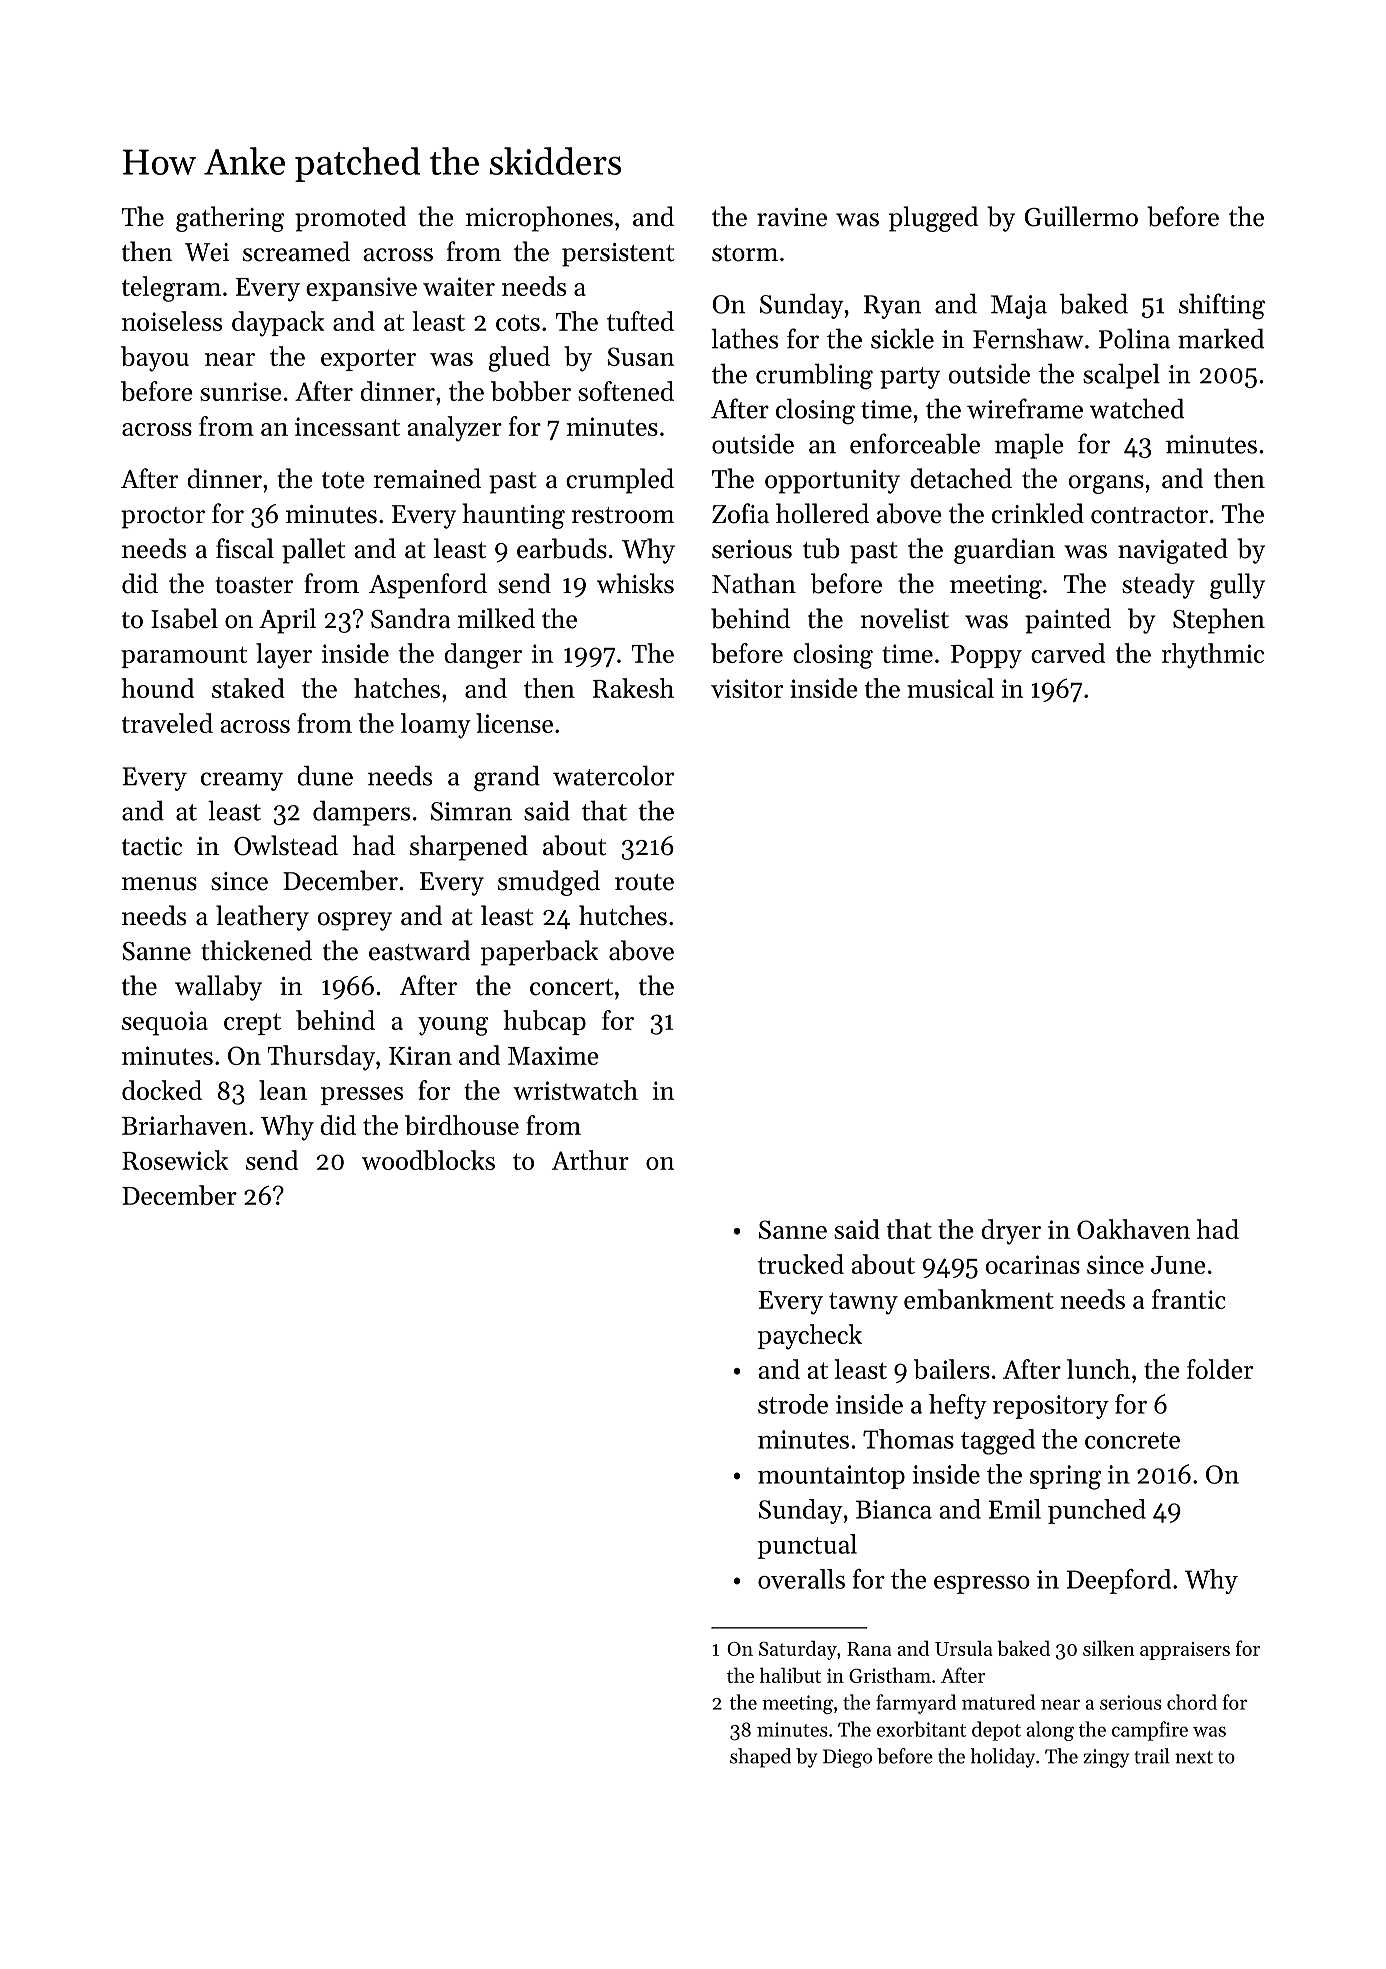 Image resolution: width=1386 pixels, height=1969 pixels. I want to click on danger, so click(483, 656).
